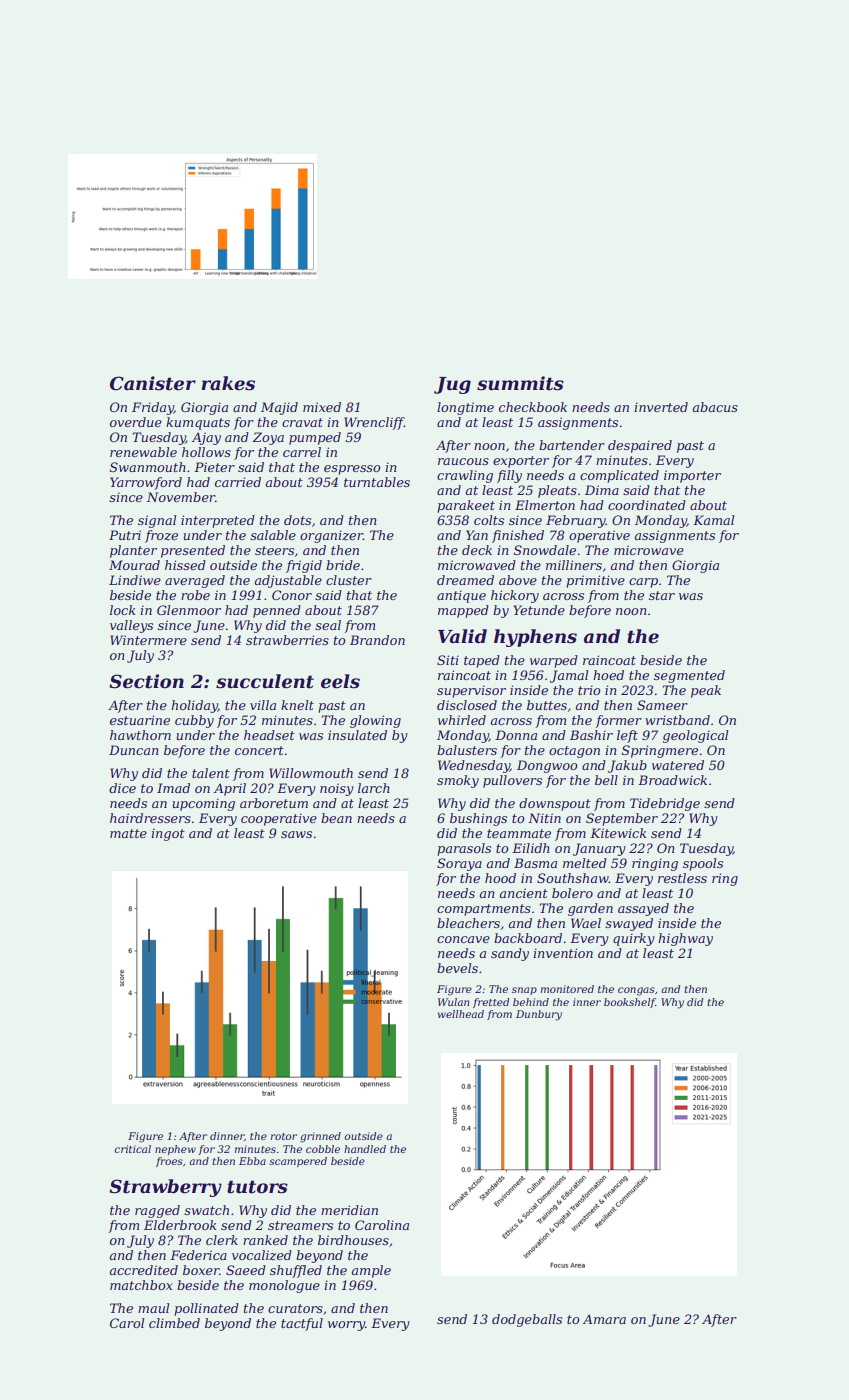 The image size is (849, 1400). What do you see at coordinates (128, 833) in the screenshot?
I see `matte` at bounding box center [128, 833].
